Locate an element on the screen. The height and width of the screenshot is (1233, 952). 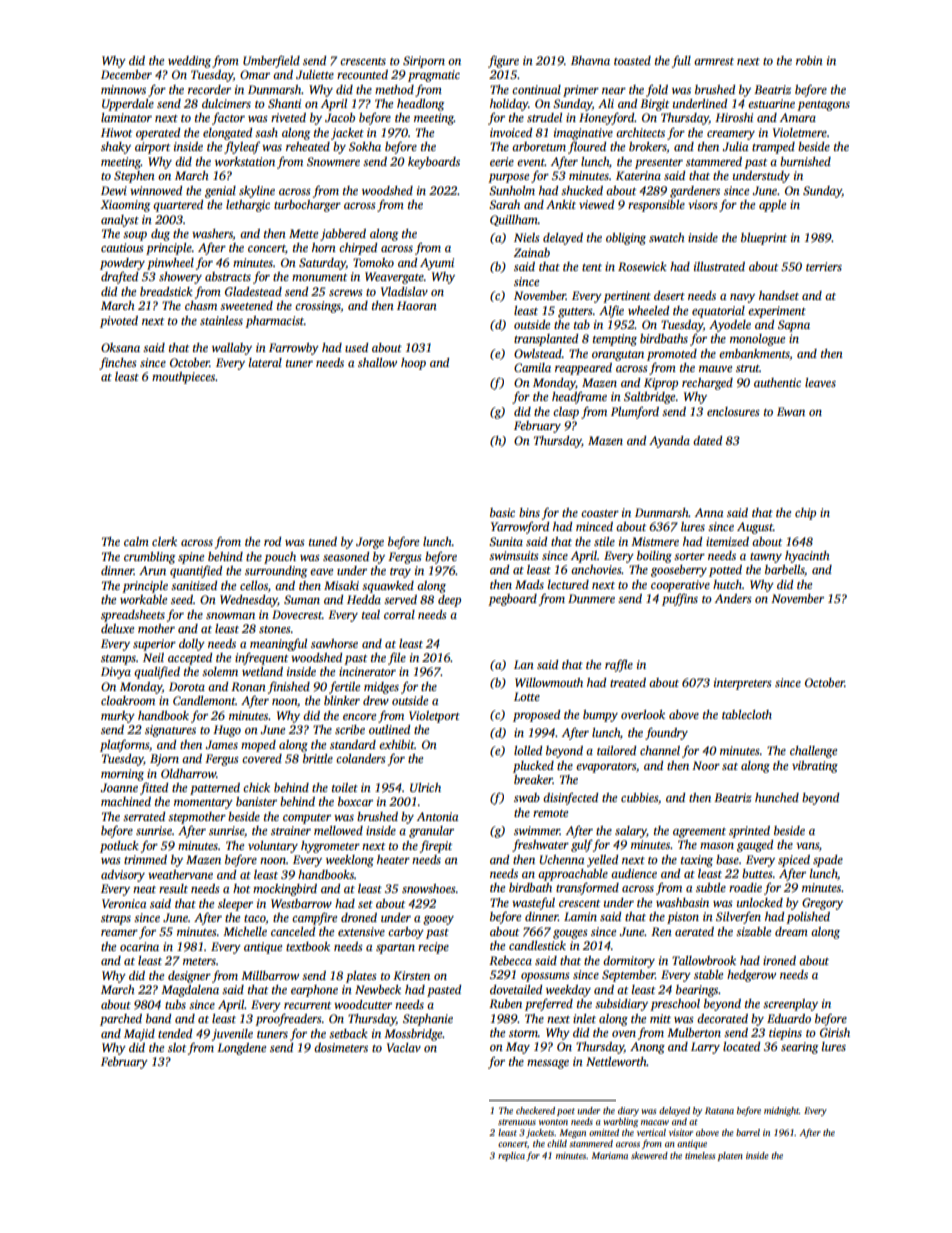
snowman is located at coordinates (230, 616).
